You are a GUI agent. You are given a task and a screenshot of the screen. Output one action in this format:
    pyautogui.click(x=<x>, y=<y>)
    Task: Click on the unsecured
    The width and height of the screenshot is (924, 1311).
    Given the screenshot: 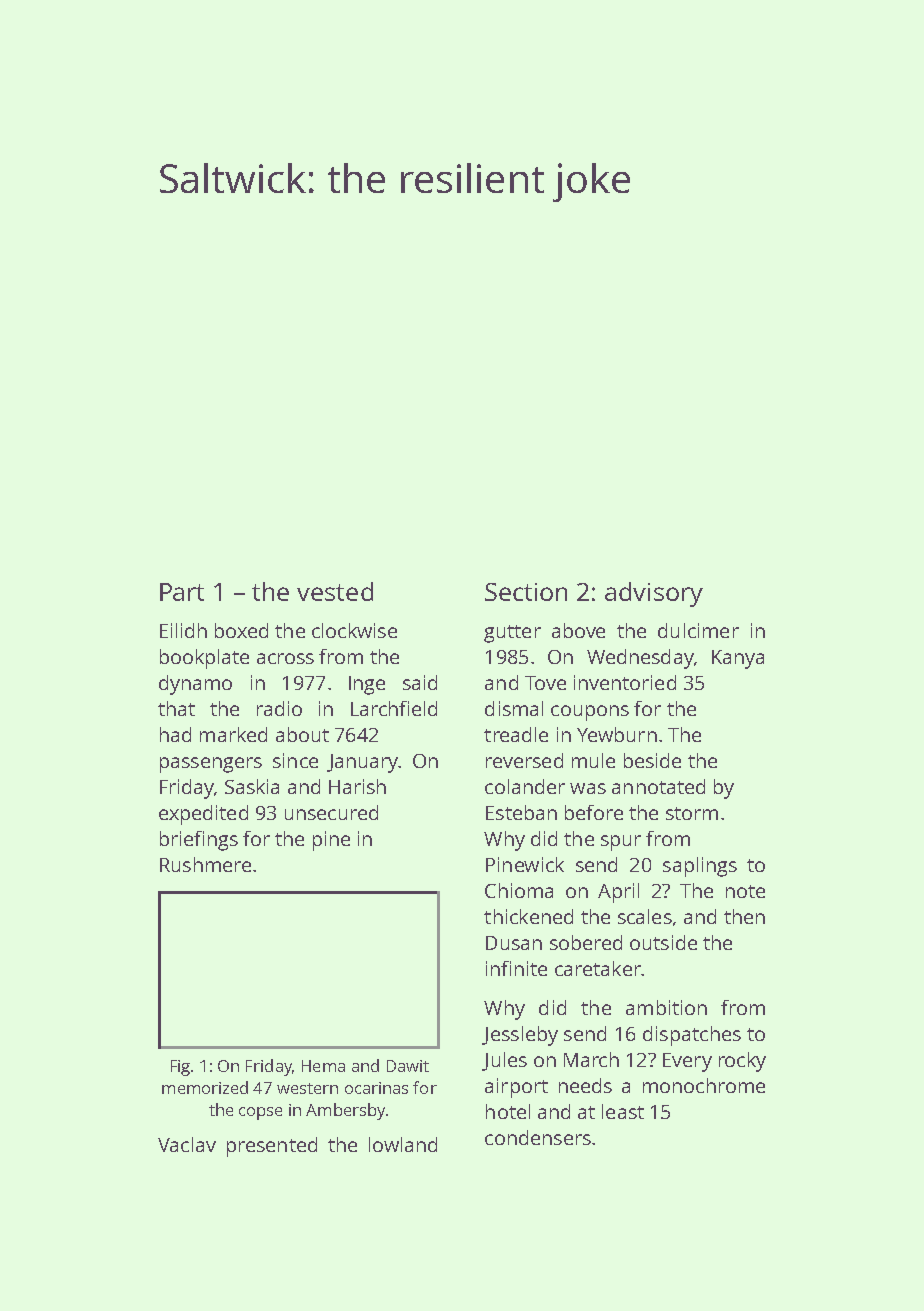 What is the action you would take?
    pyautogui.click(x=331, y=812)
